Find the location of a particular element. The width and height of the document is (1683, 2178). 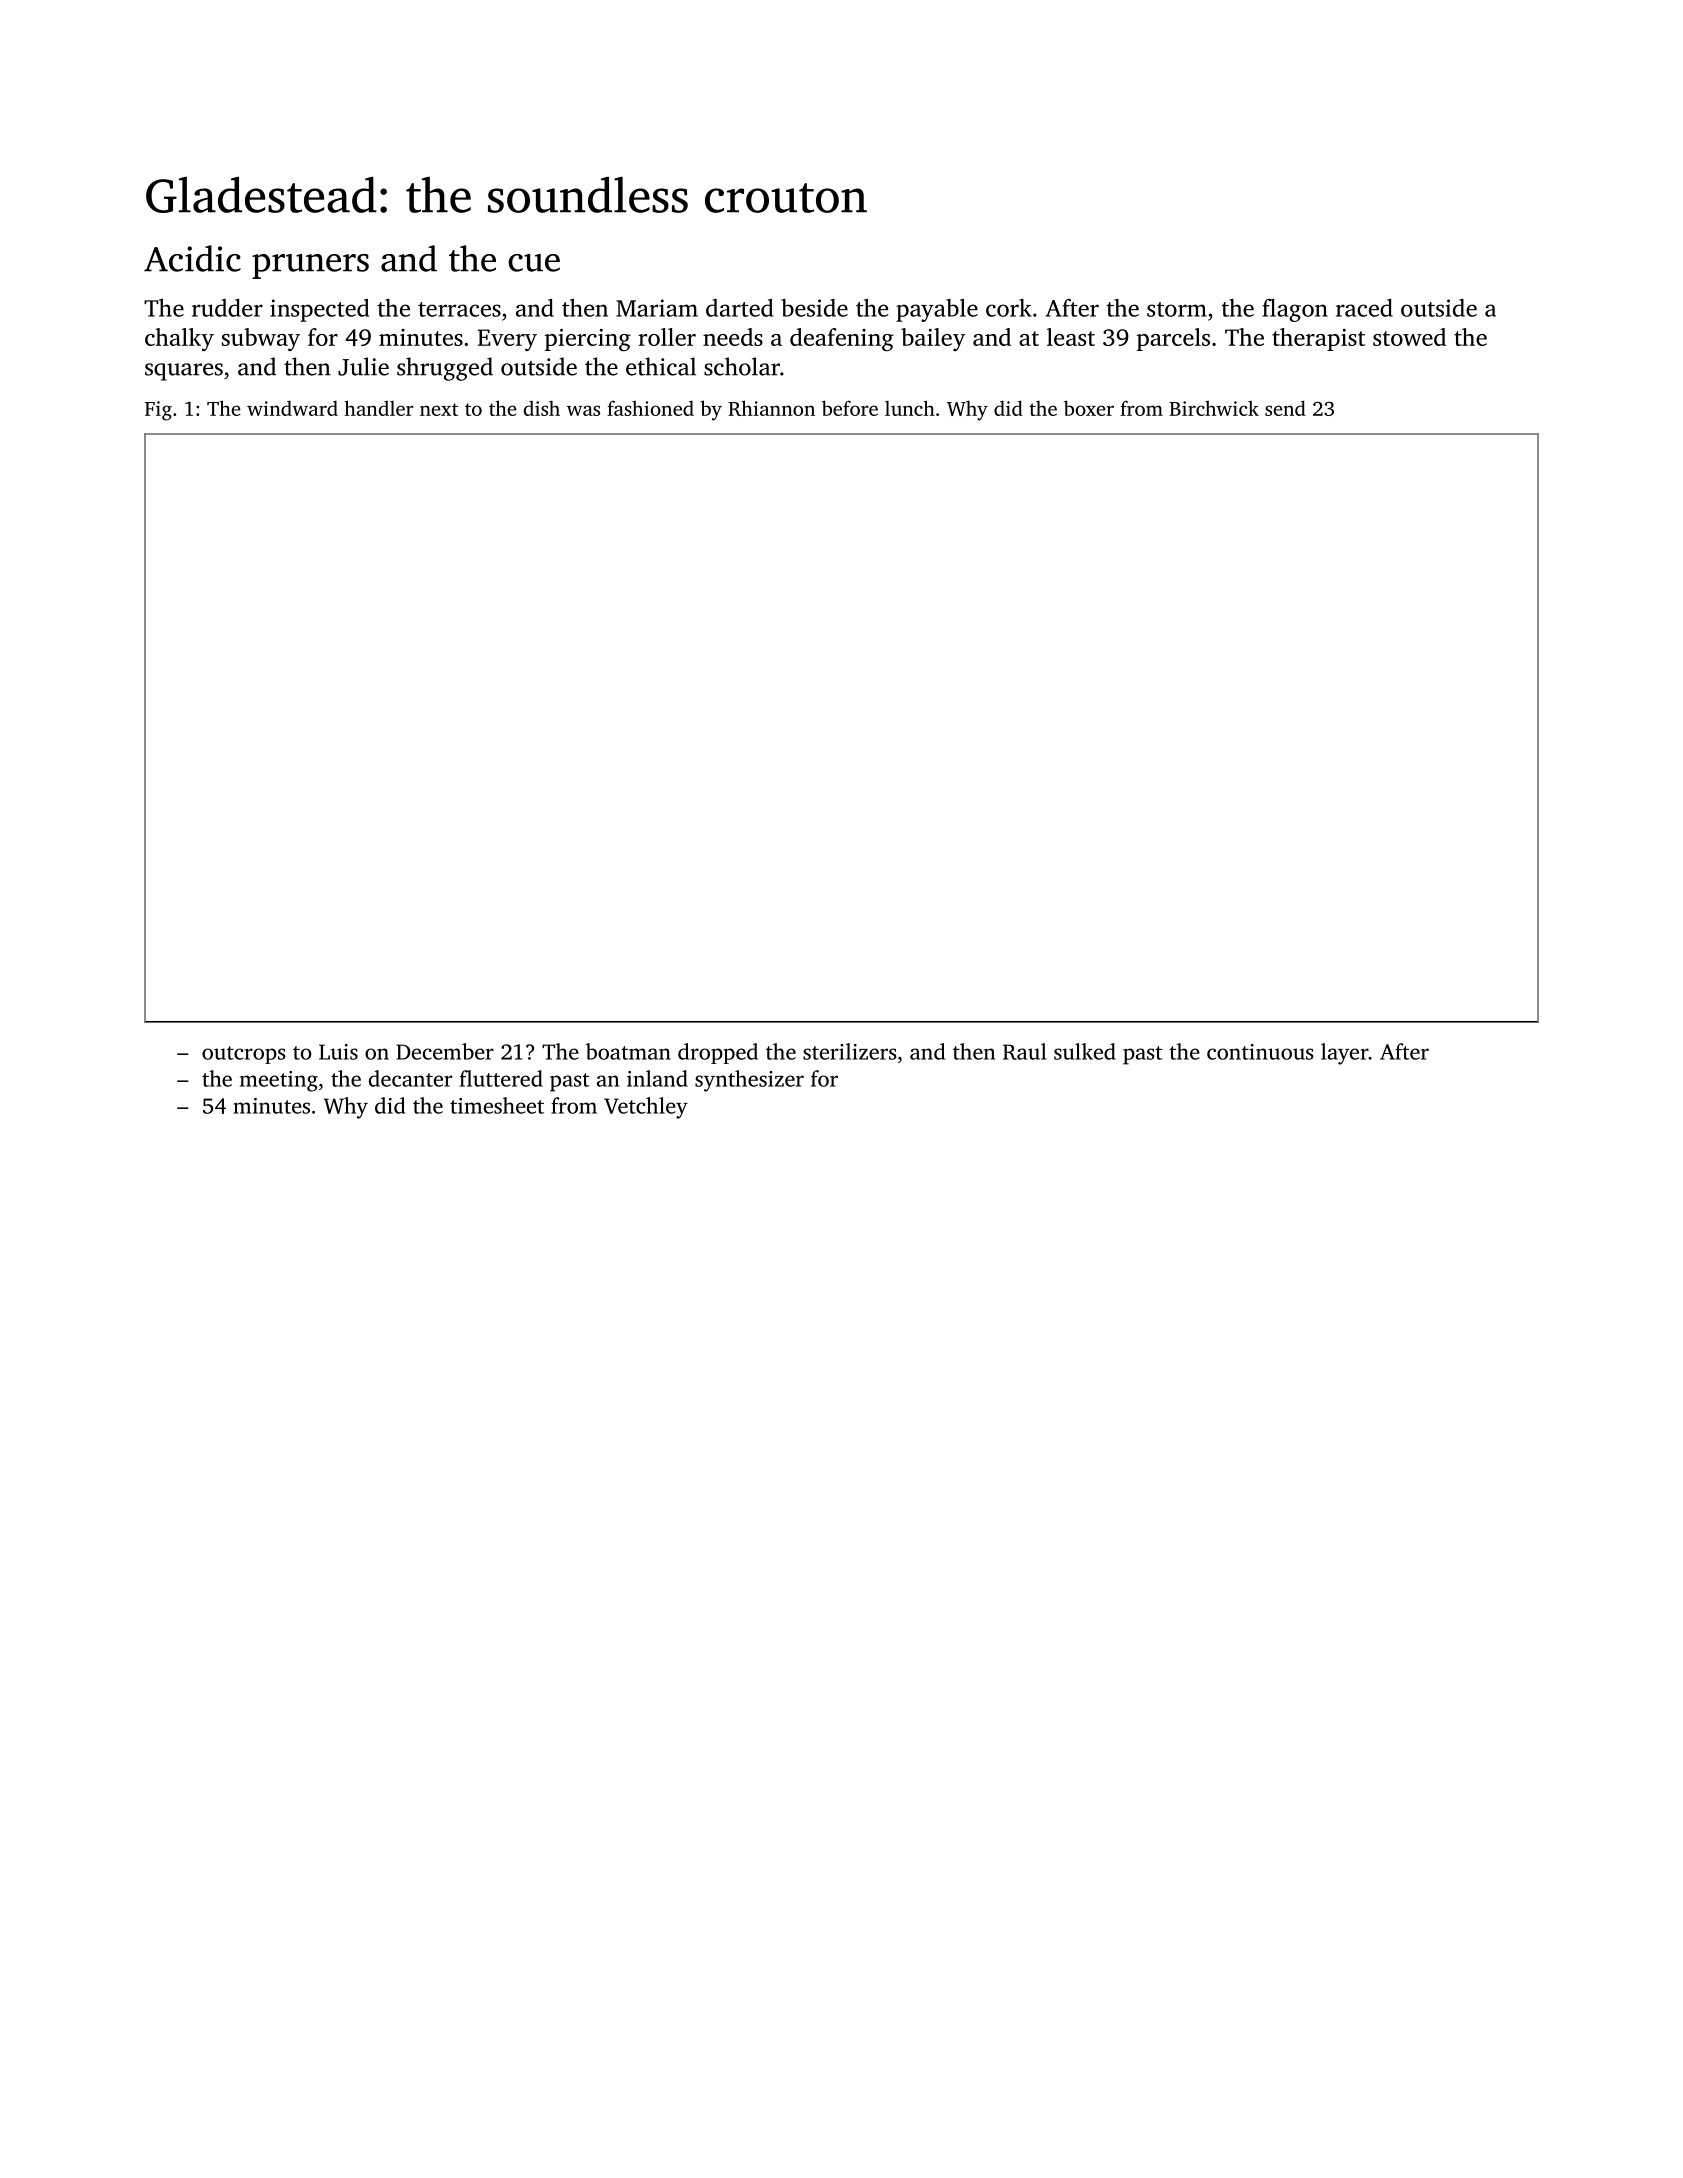

windward is located at coordinates (292, 408).
